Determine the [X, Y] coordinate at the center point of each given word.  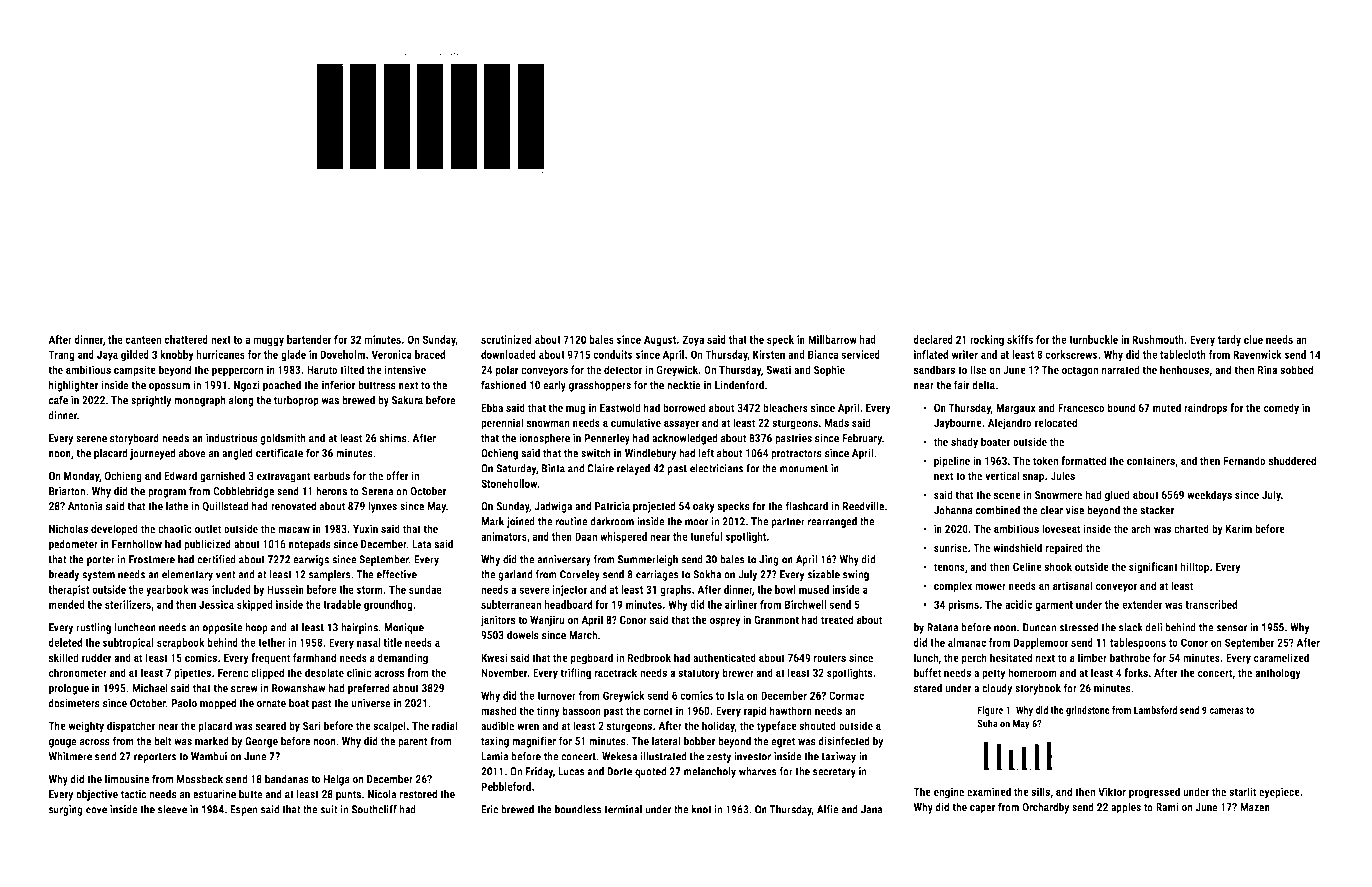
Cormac [846, 695]
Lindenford [739, 385]
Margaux [1016, 409]
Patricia [612, 506]
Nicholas [68, 528]
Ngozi [247, 386]
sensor [1231, 628]
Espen [244, 810]
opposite [223, 628]
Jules [1063, 475]
